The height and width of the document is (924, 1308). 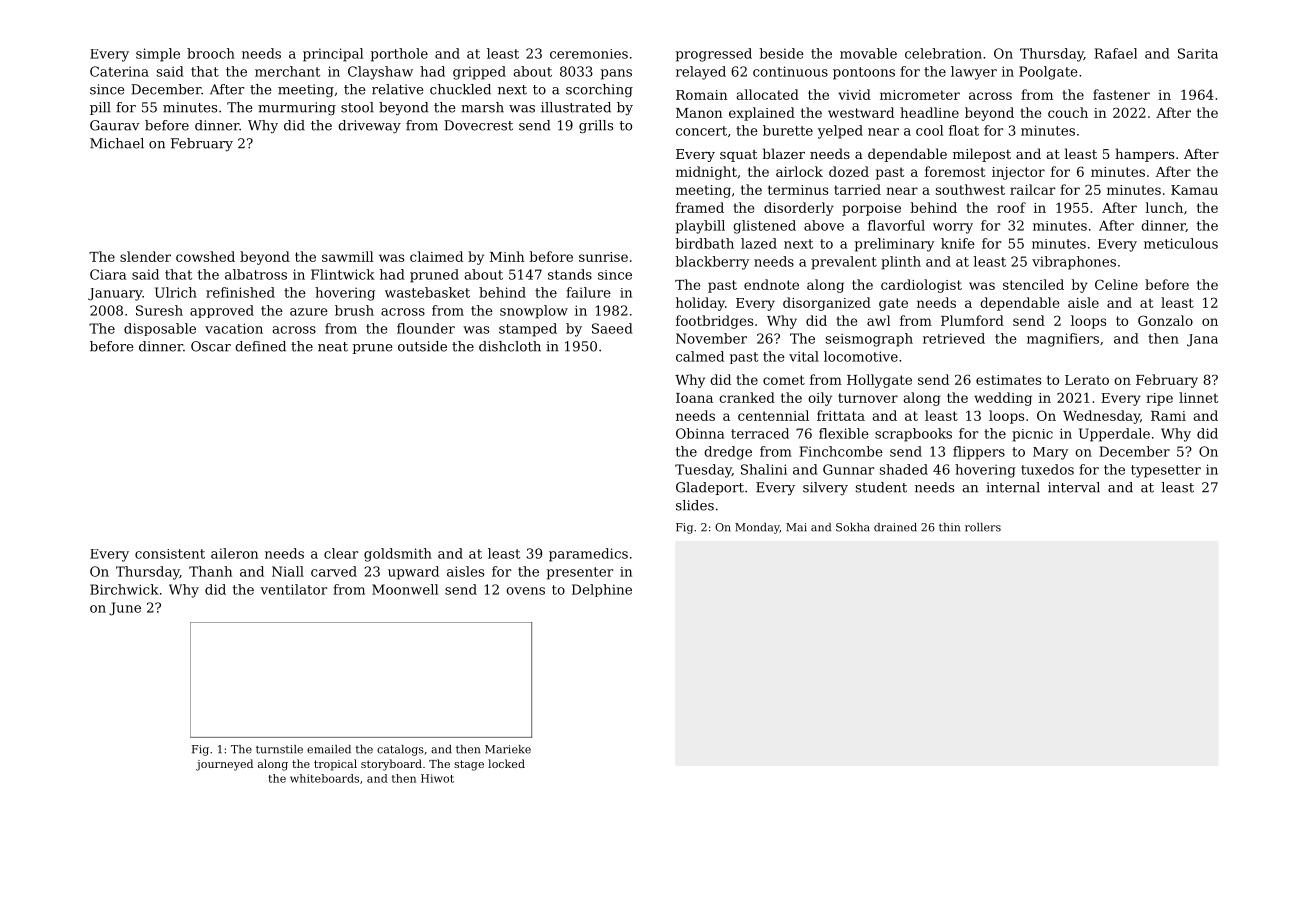 I want to click on lunch, so click(x=1164, y=207).
